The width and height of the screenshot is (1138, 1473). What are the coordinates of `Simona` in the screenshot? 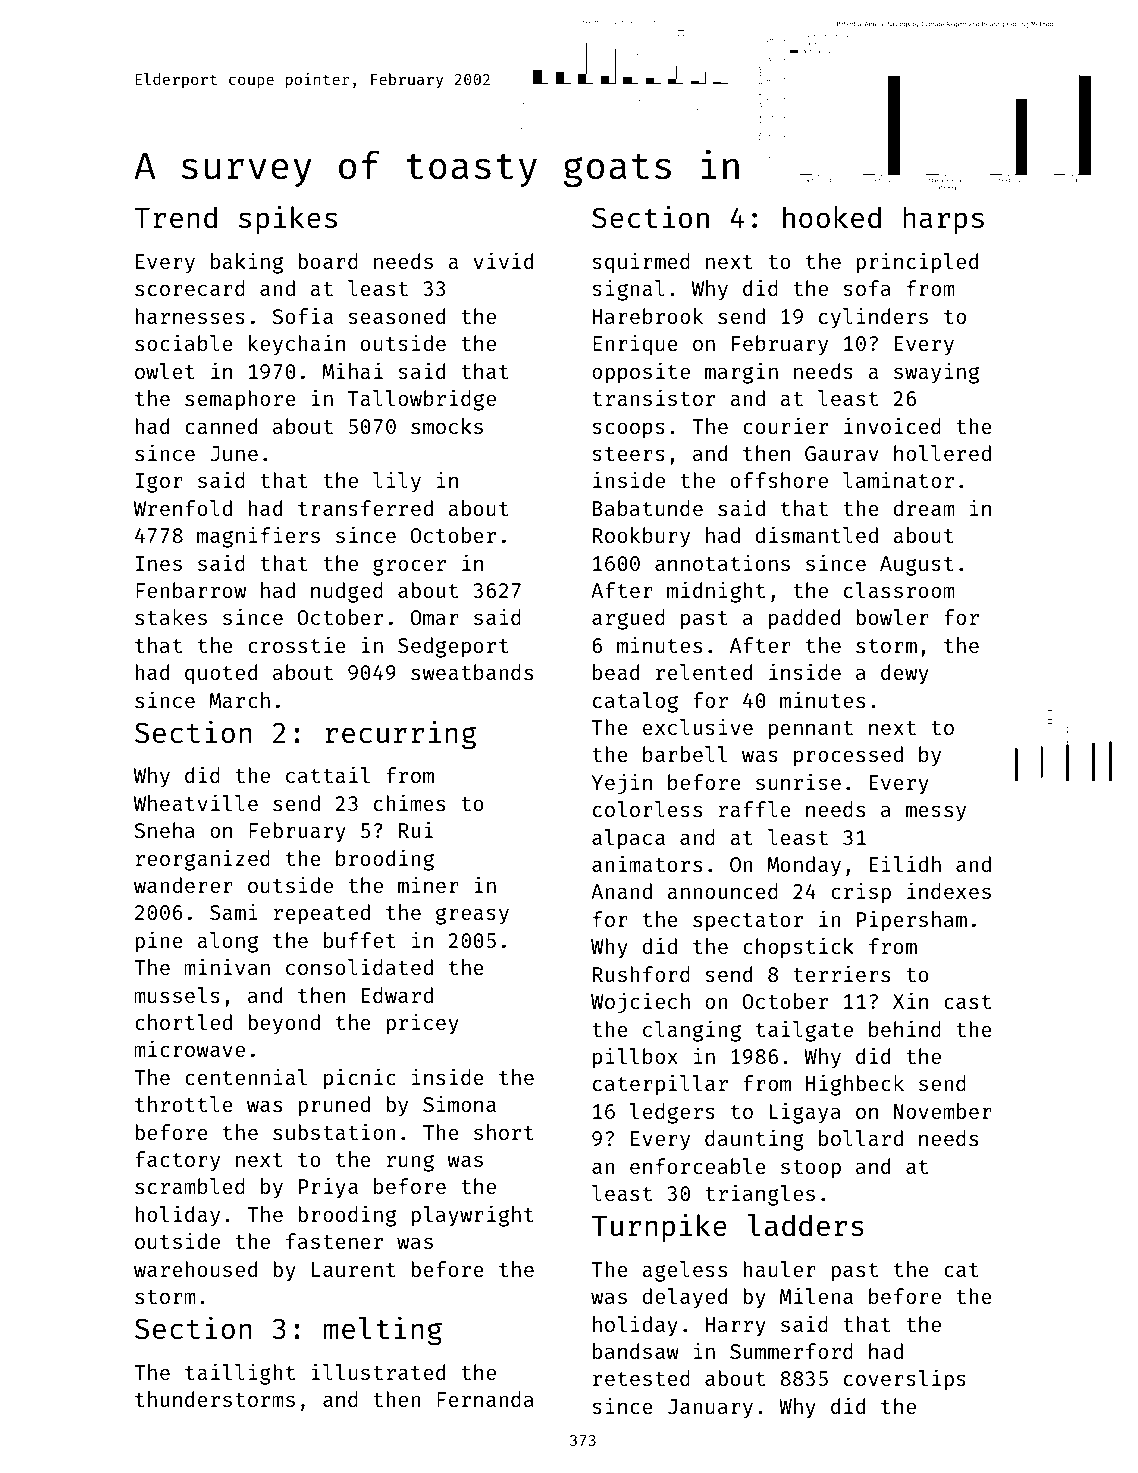 It's located at (459, 1104).
